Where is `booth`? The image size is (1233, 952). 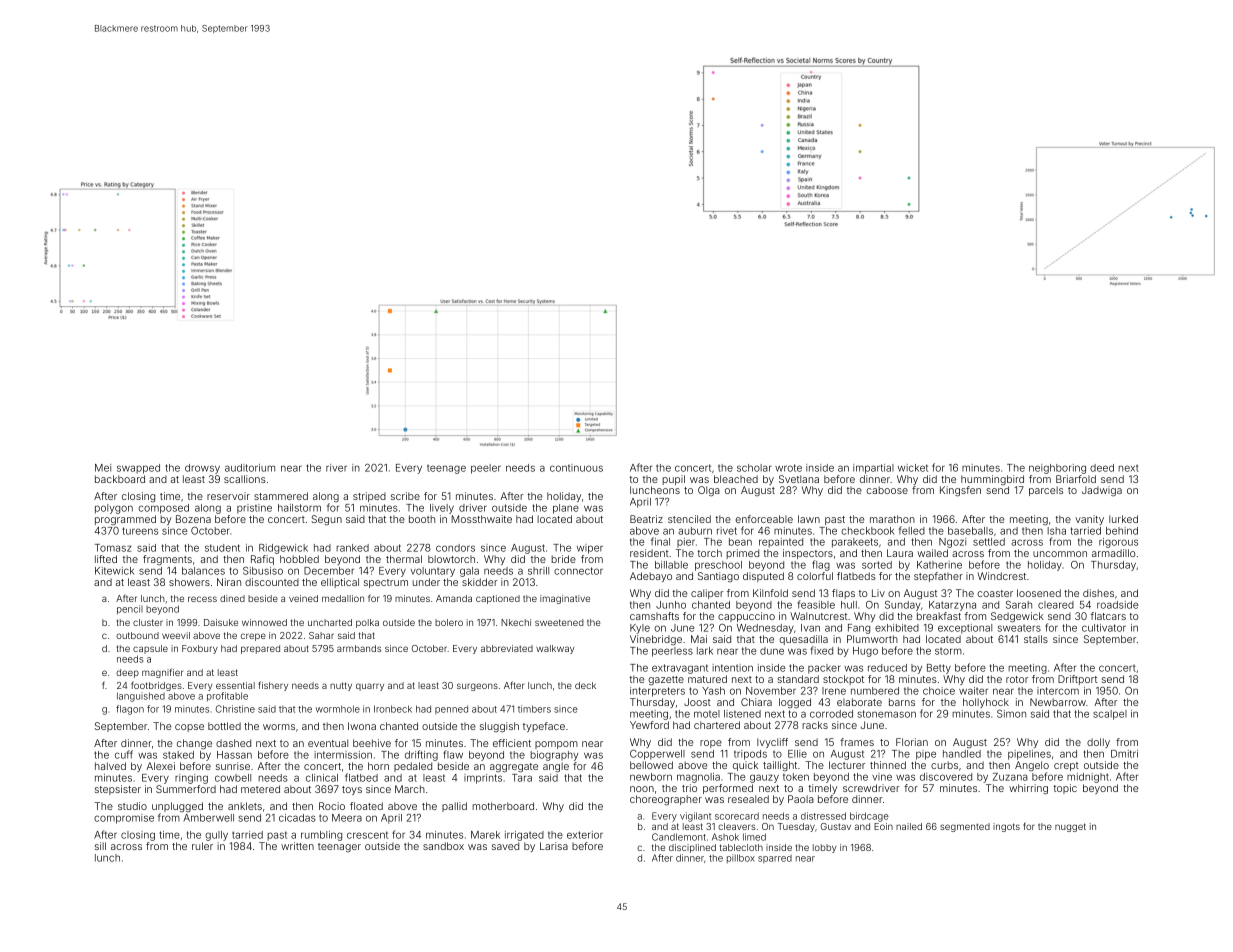
booth is located at coordinates (422, 519).
